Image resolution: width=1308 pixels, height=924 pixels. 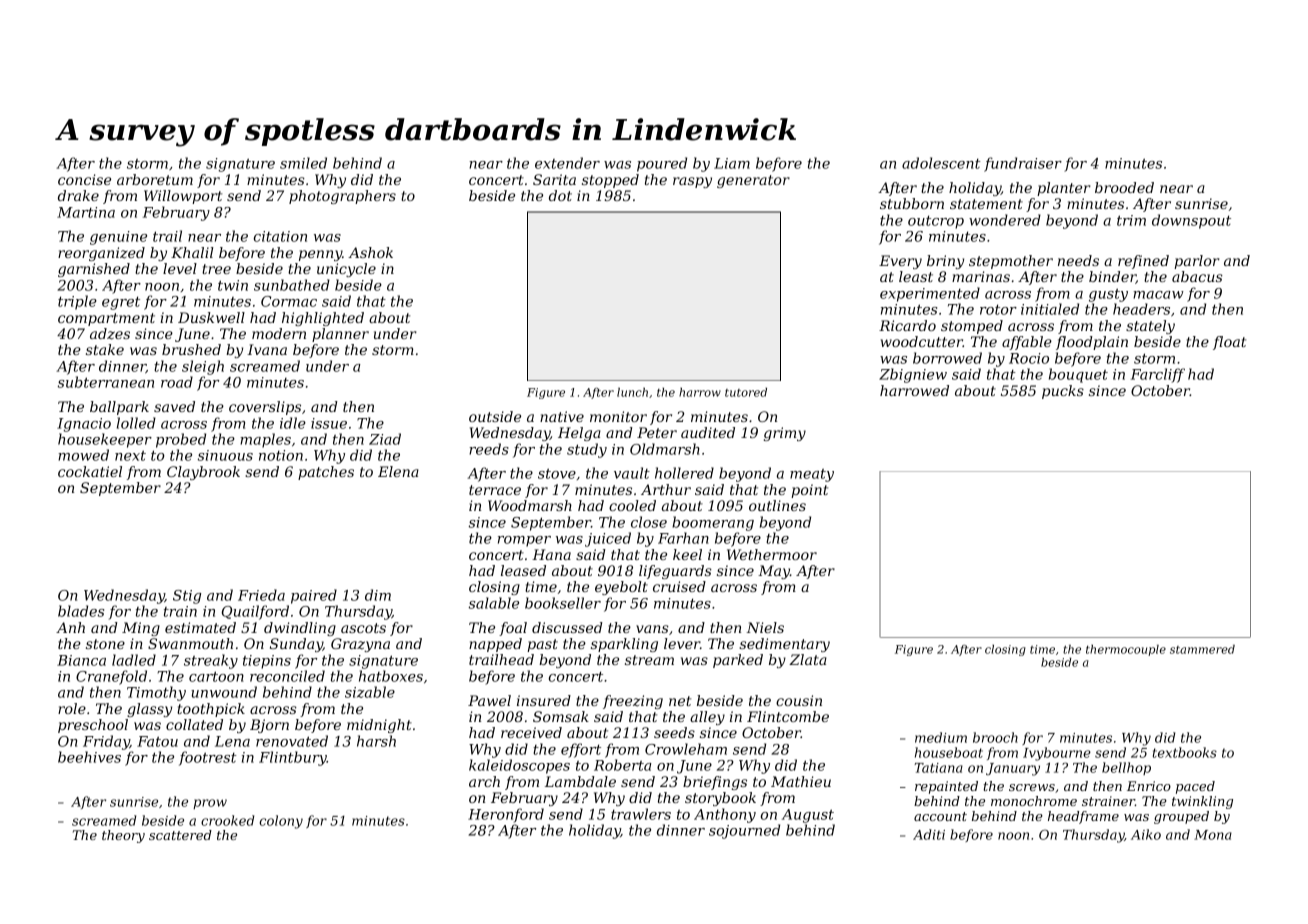 I want to click on extender, so click(x=567, y=163).
